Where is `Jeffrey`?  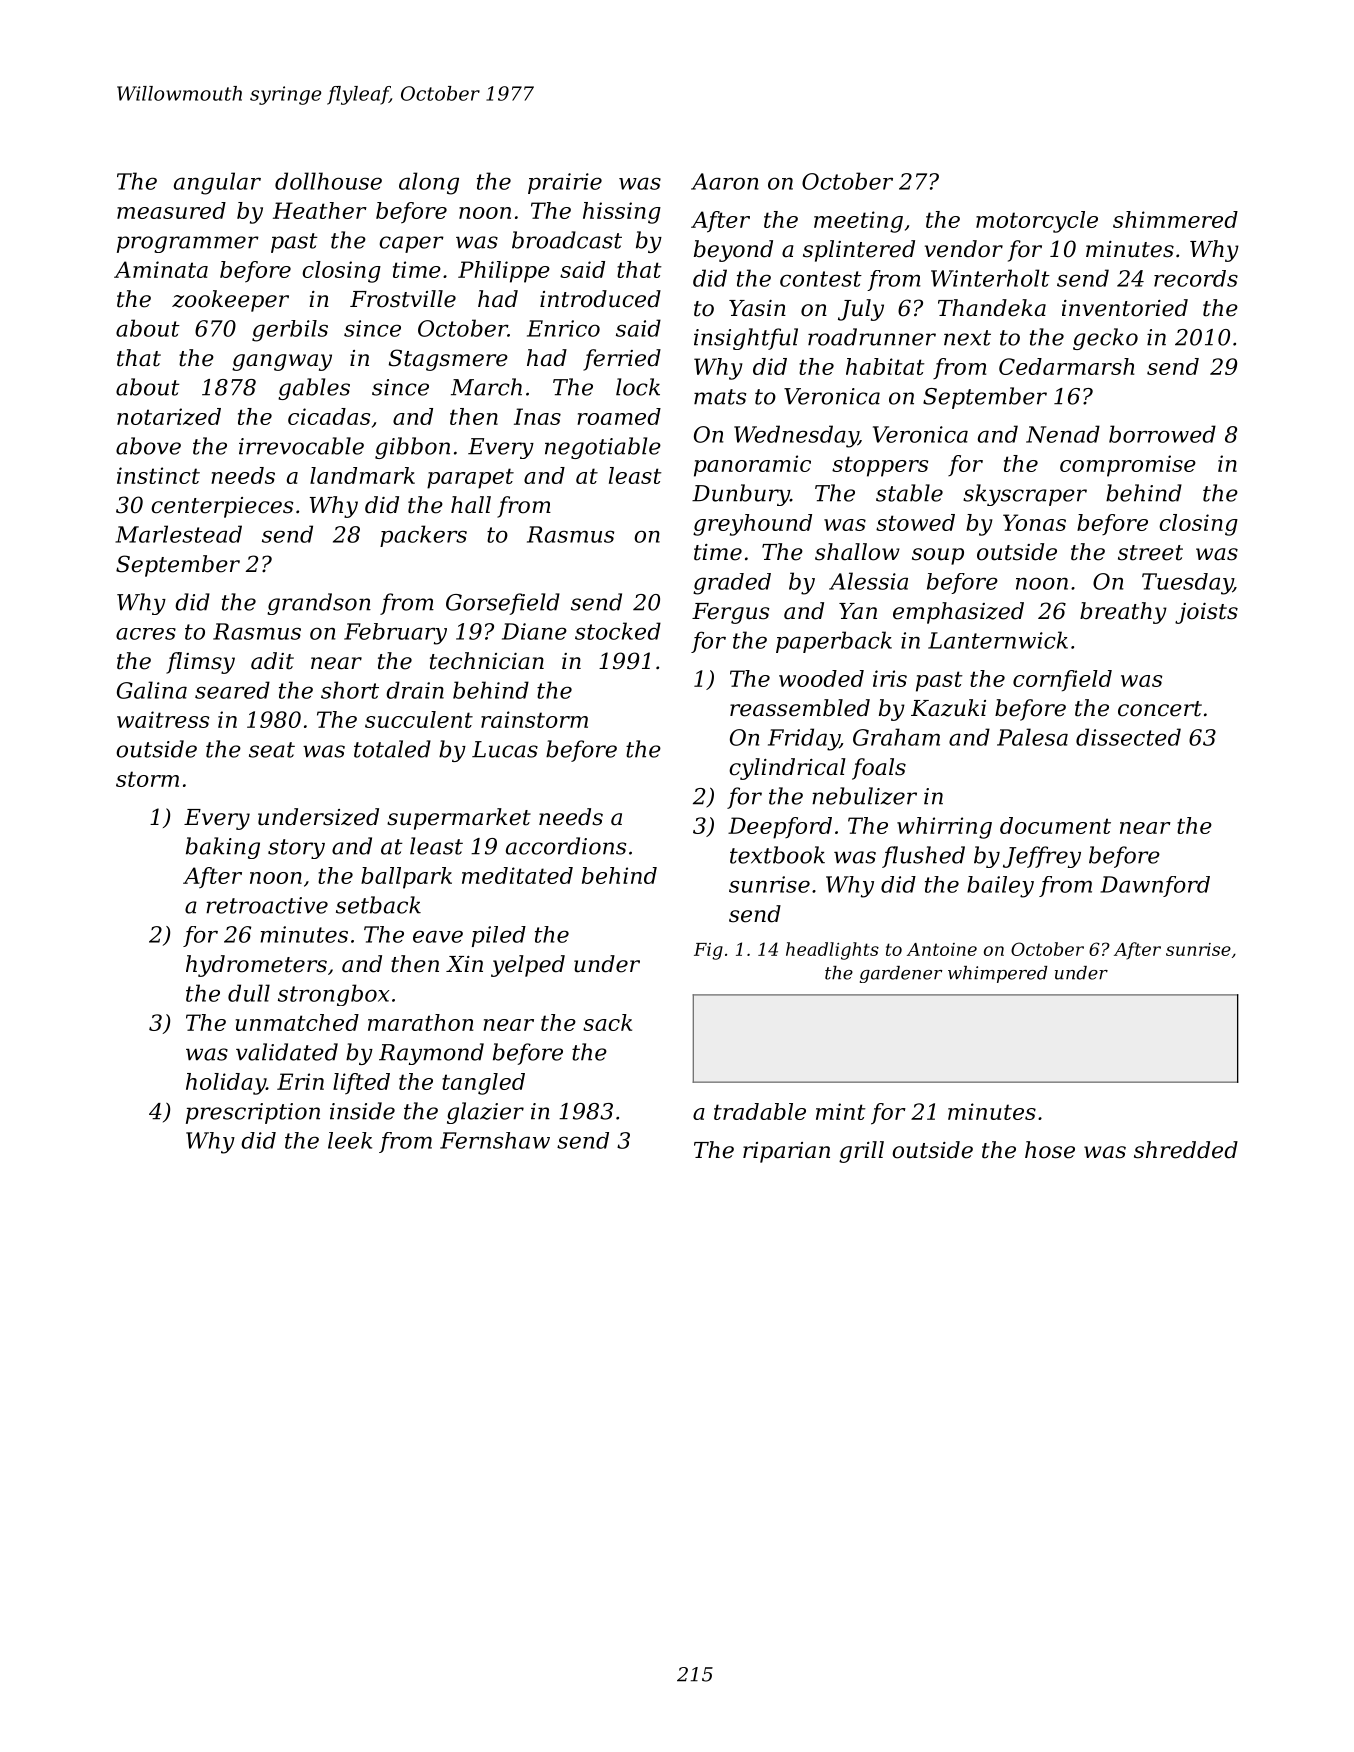 Jeffrey is located at coordinates (1042, 857).
